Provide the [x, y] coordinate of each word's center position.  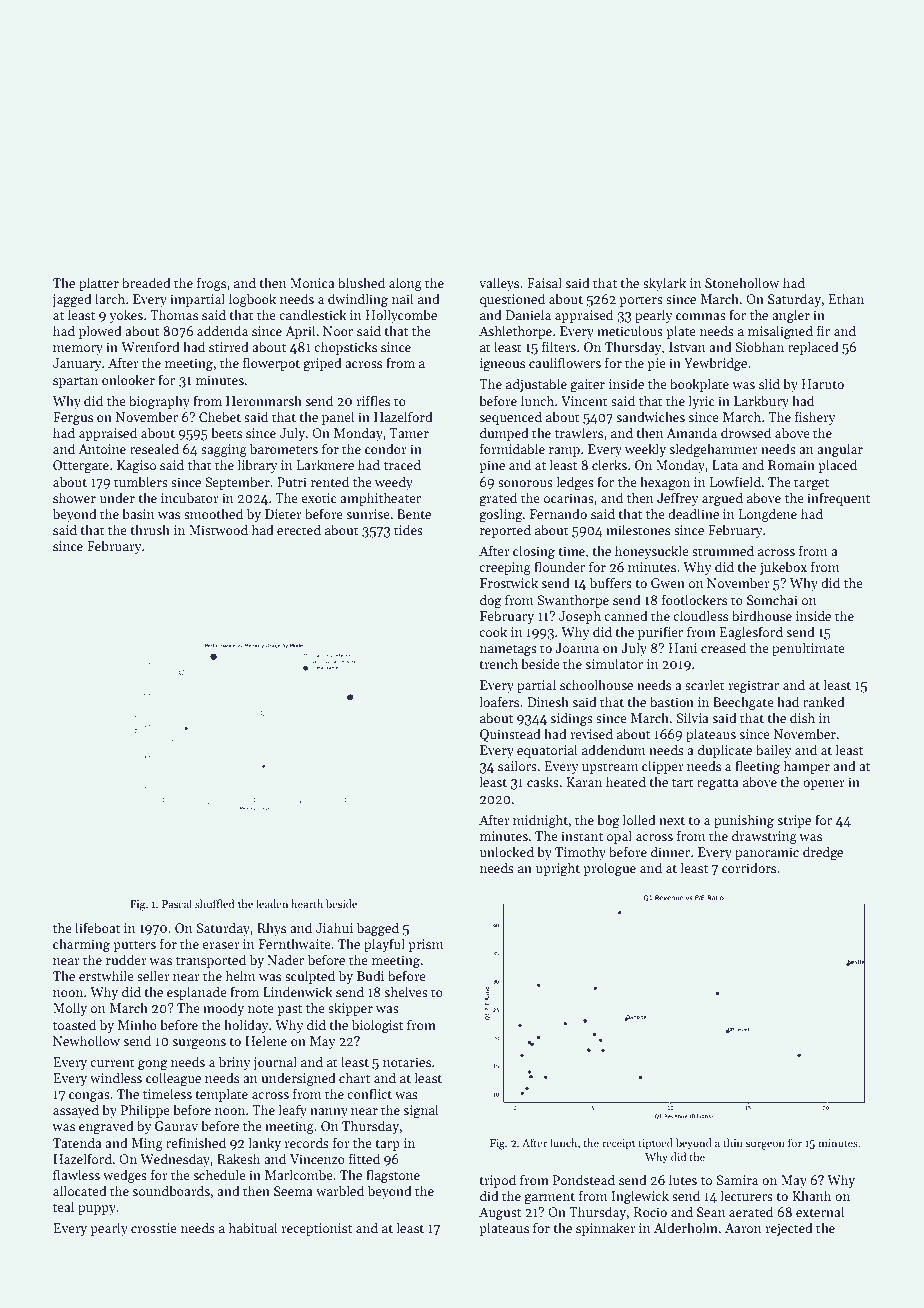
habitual [253, 1227]
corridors [749, 867]
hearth [307, 903]
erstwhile [106, 975]
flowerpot [271, 364]
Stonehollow [742, 282]
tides [408, 529]
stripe [794, 821]
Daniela [528, 314]
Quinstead [510, 735]
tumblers [141, 481]
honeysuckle [652, 552]
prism [426, 945]
